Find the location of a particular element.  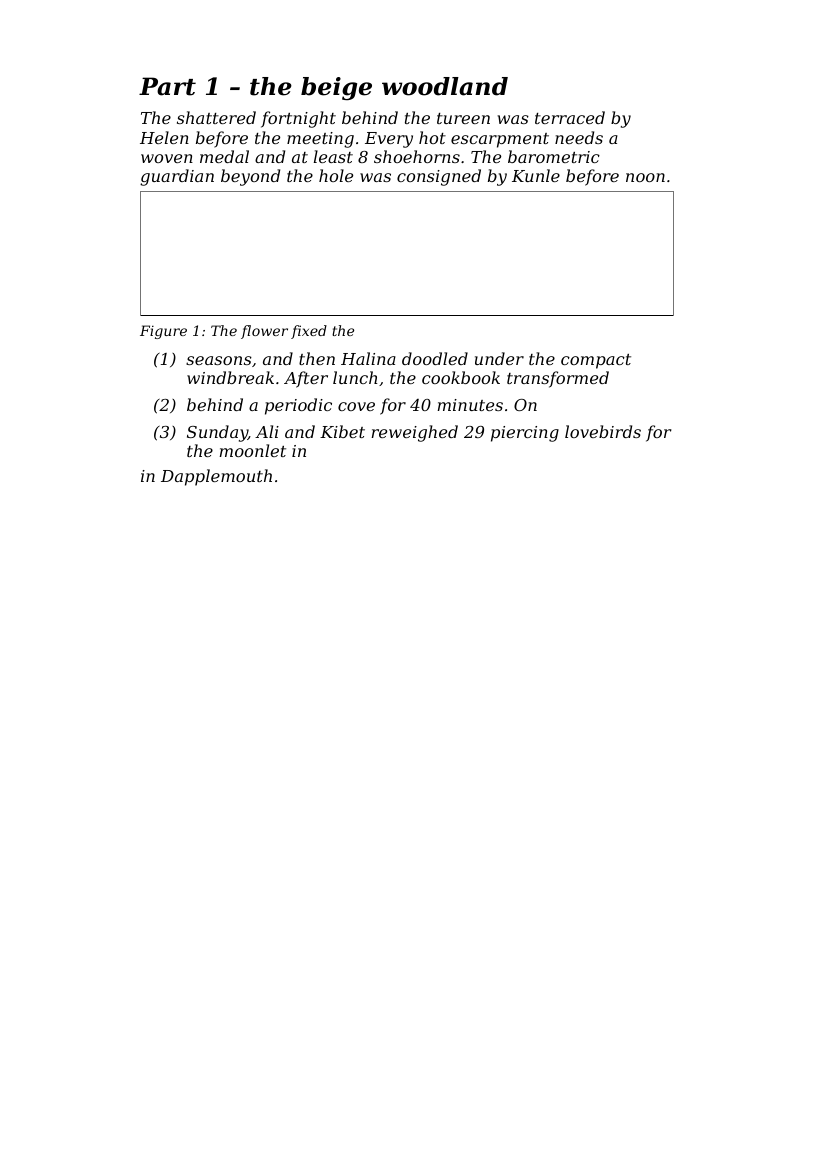

piercing is located at coordinates (525, 434).
